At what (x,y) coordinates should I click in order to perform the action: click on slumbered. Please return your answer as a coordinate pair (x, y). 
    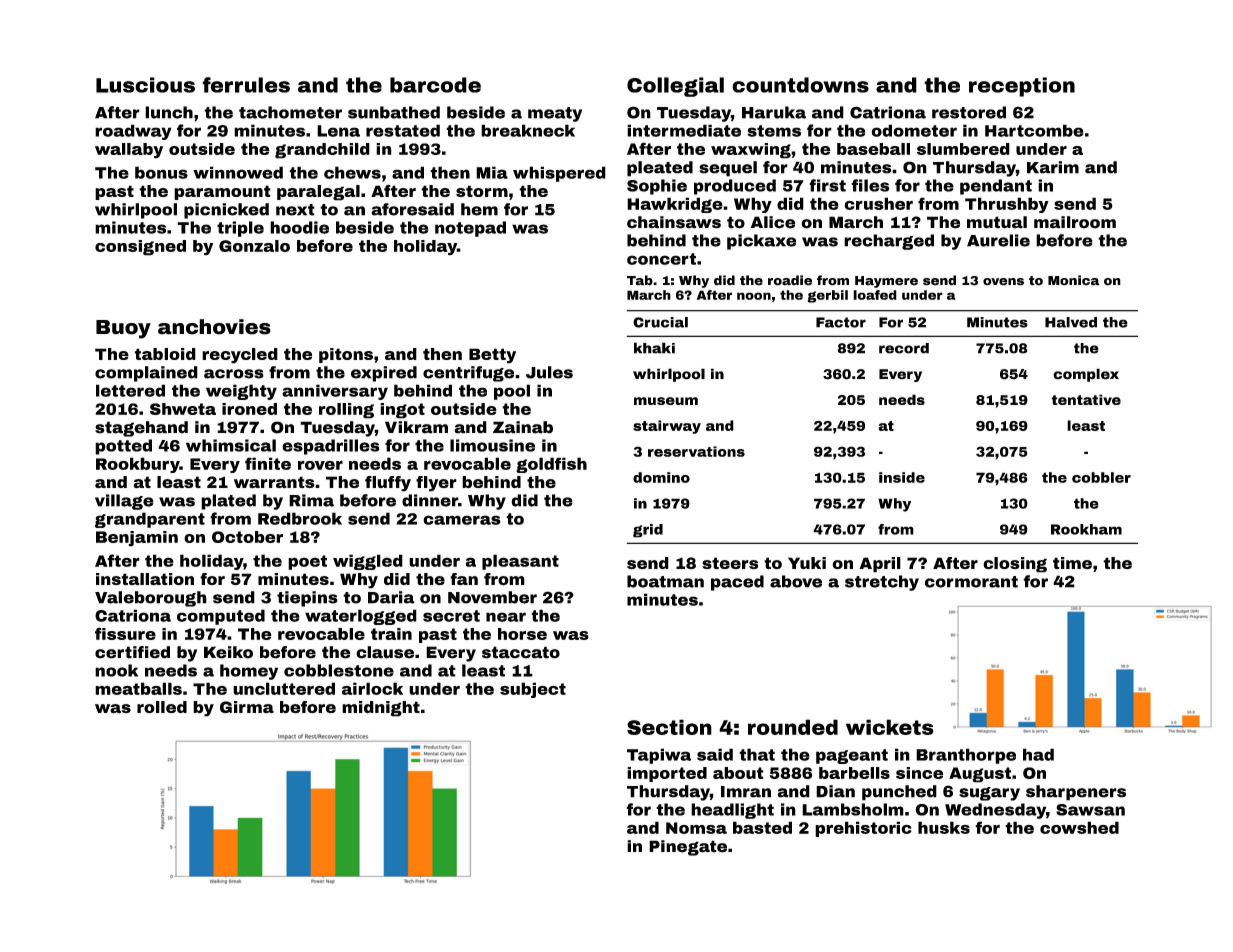
    Looking at the image, I should click on (963, 149).
